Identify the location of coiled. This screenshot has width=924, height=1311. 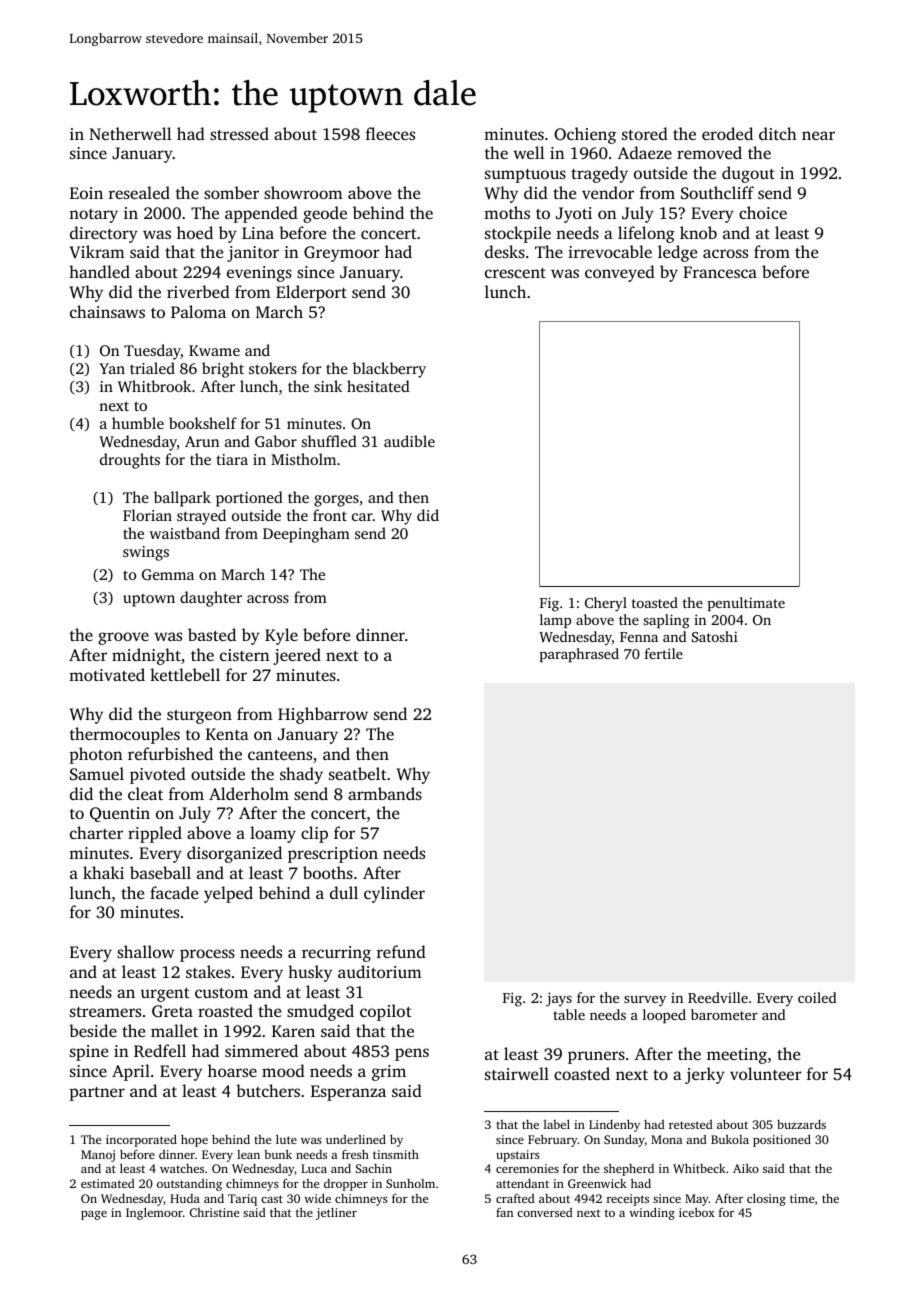
(817, 997).
